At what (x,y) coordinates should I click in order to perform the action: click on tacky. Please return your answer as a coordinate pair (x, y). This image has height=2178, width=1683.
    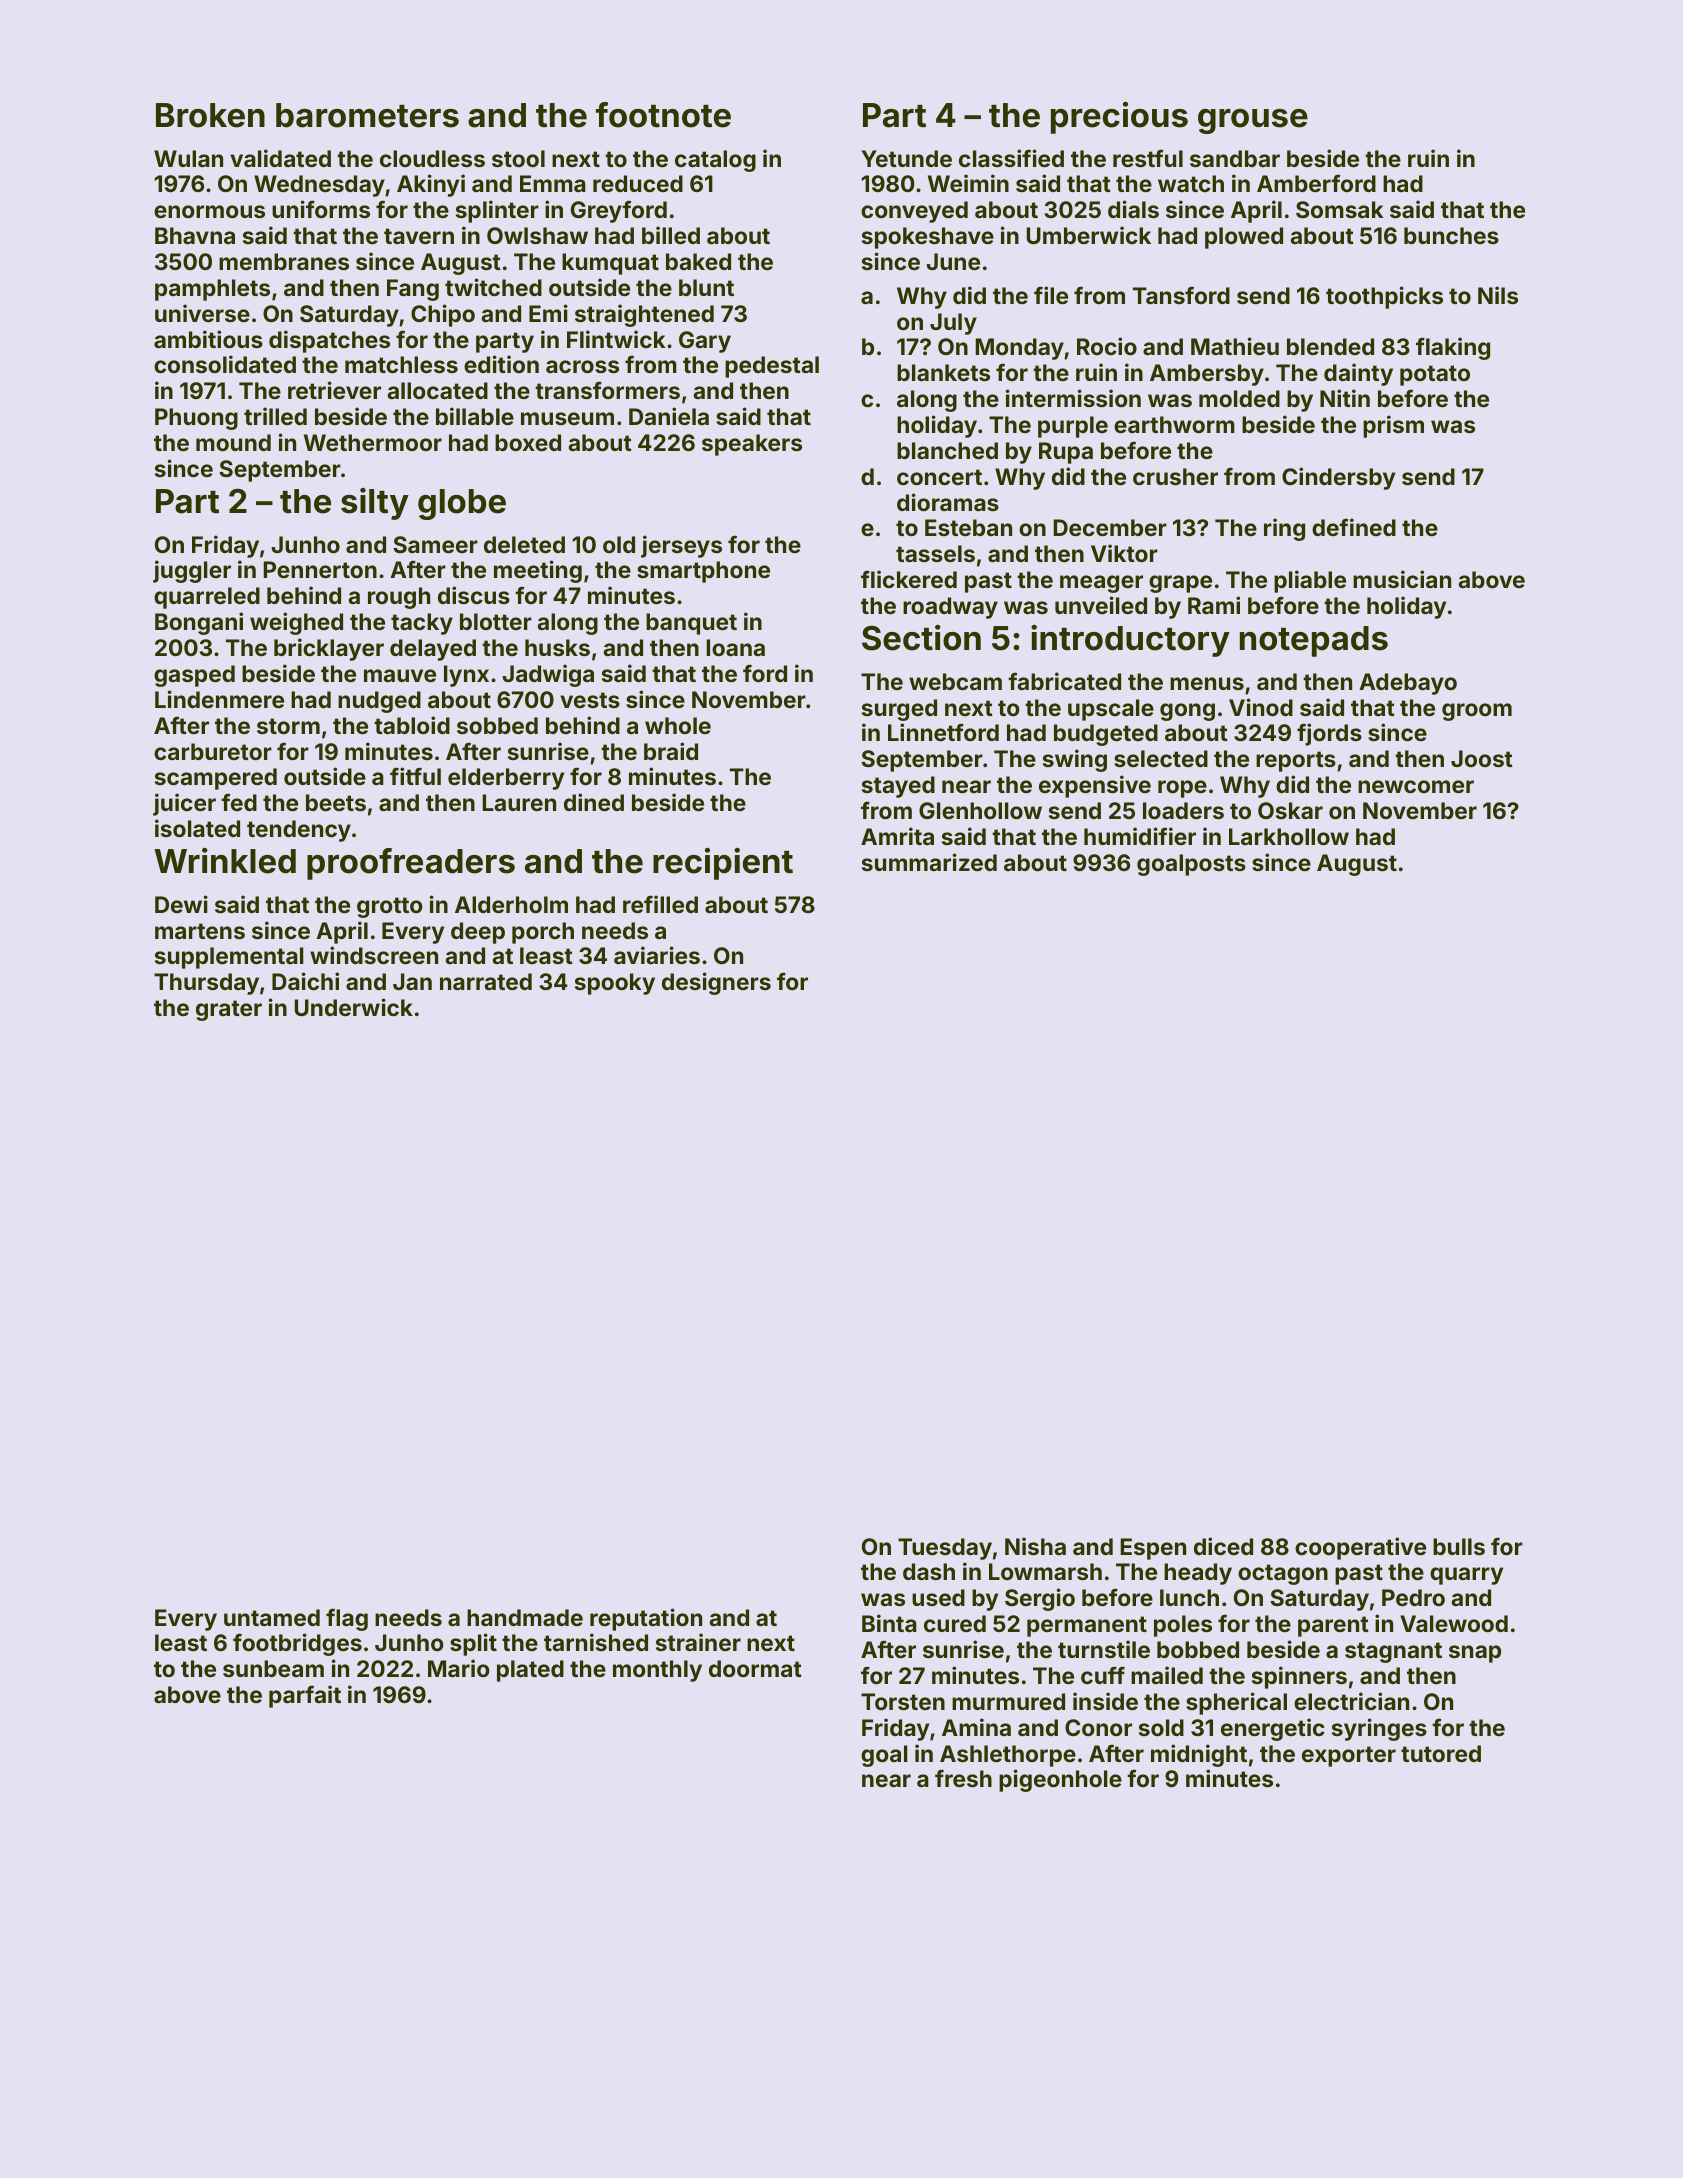
    Looking at the image, I should click on (422, 624).
